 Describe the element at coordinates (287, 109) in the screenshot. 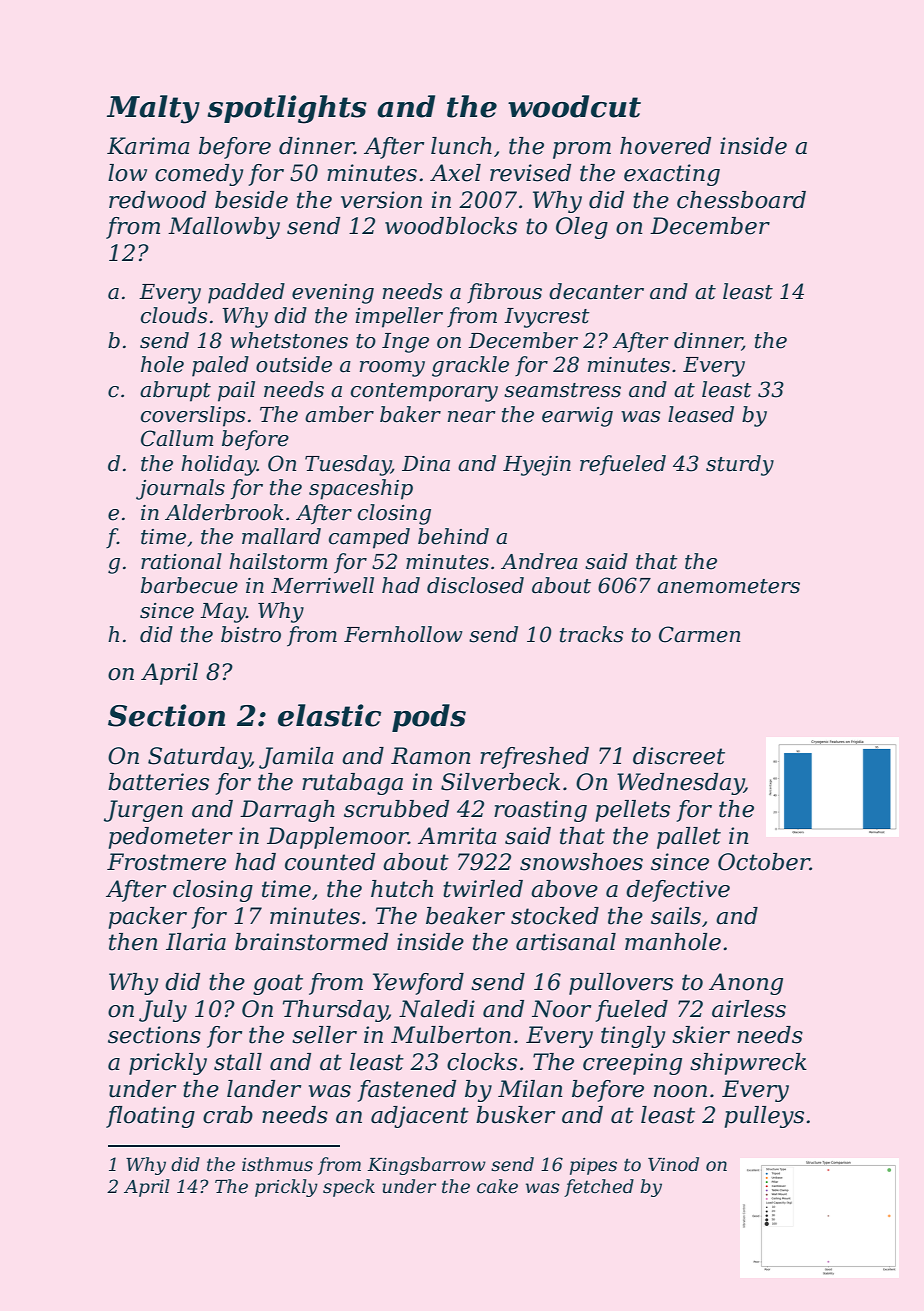

I see `spotlights` at that location.
